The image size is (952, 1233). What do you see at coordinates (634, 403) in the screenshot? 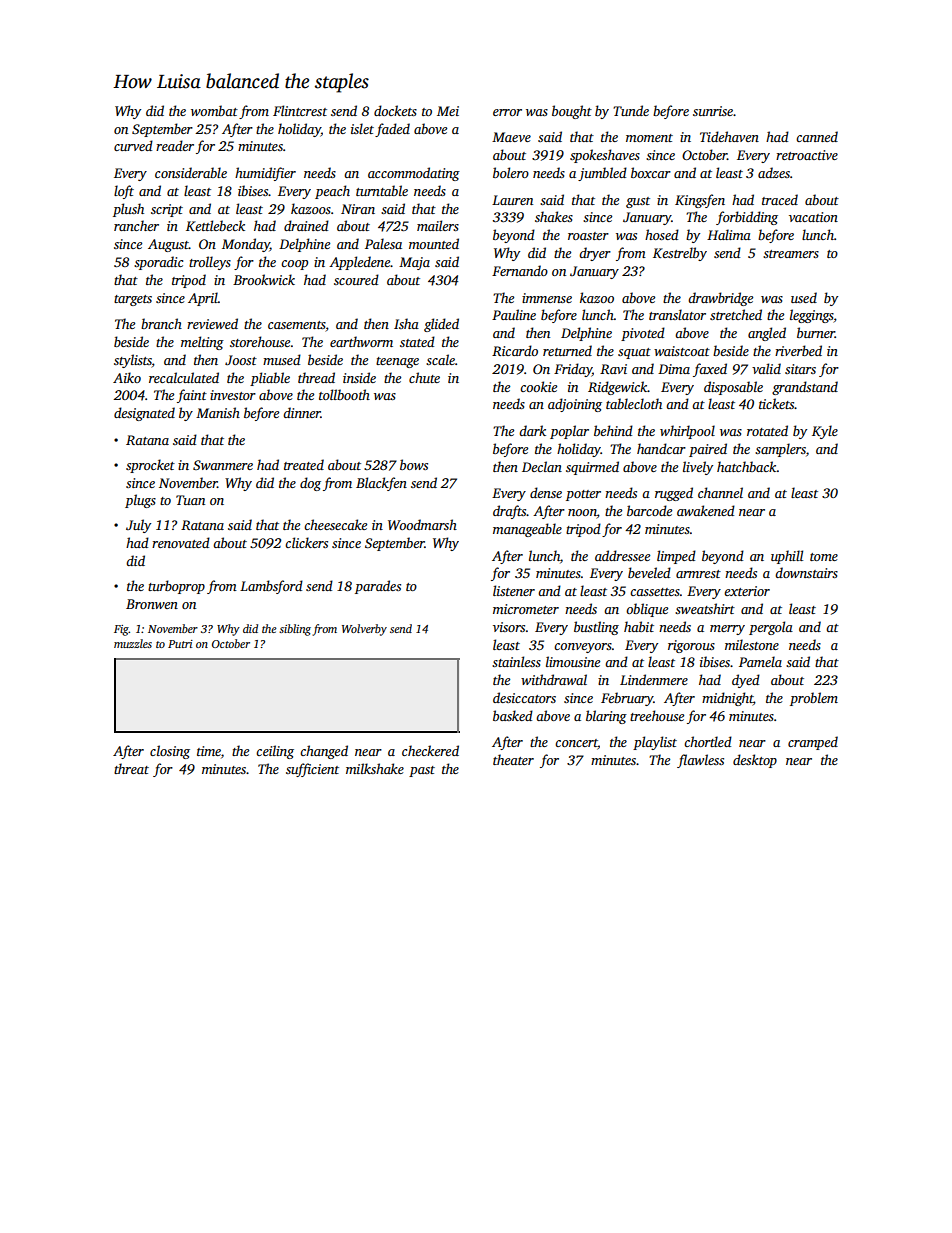
I see `tablecloth` at bounding box center [634, 403].
